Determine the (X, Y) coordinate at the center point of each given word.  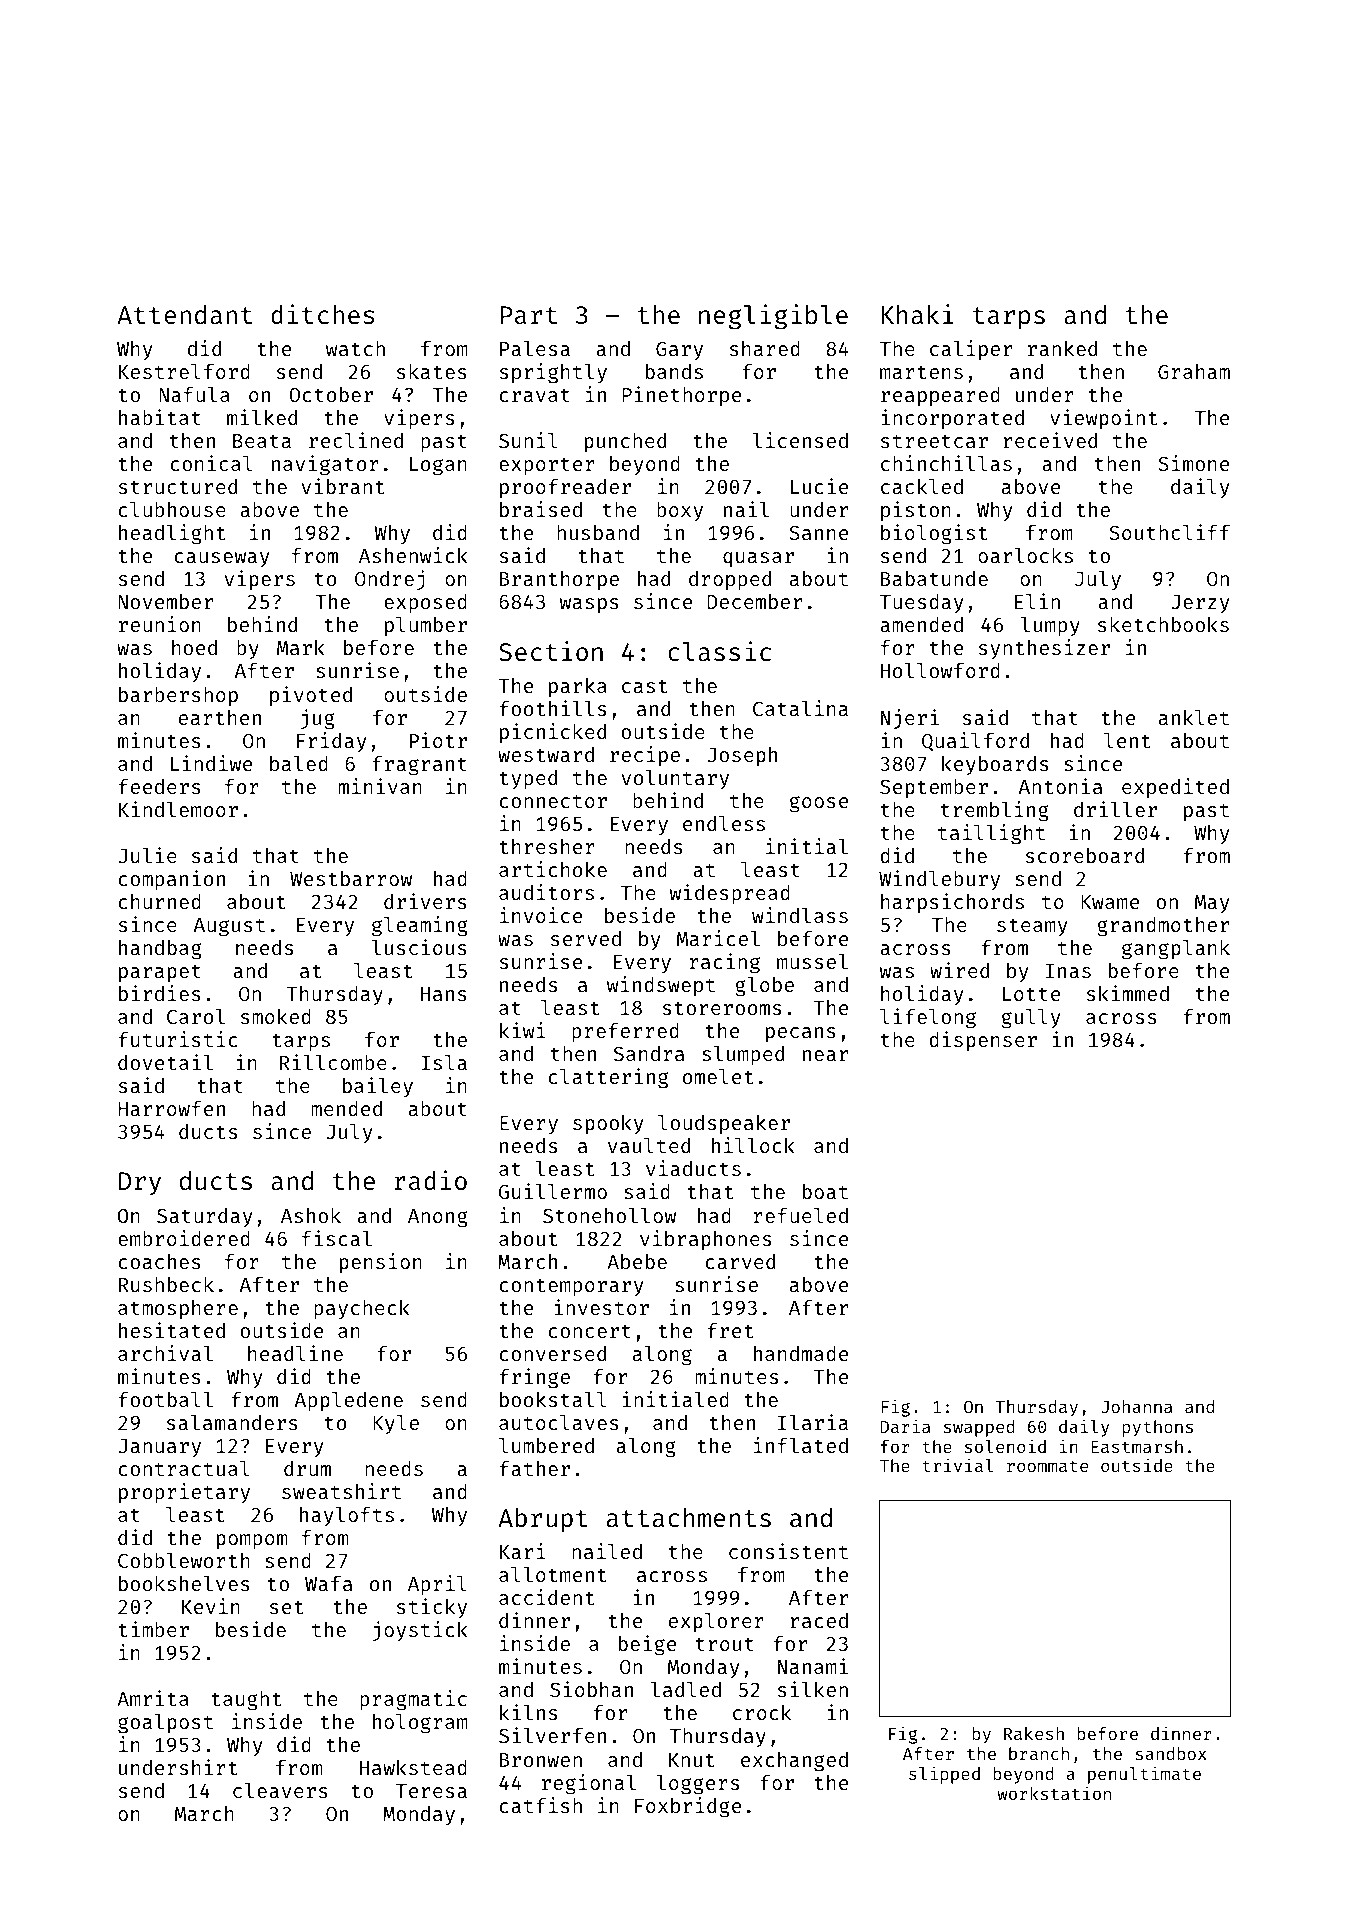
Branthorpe (559, 581)
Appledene (349, 1401)
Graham (1194, 371)
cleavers (280, 1790)
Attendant (184, 315)
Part (529, 315)
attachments (689, 1518)
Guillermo (553, 1191)
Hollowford (940, 670)
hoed (194, 647)
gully (1031, 1019)
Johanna (1136, 1406)
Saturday (205, 1217)
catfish (541, 1805)
